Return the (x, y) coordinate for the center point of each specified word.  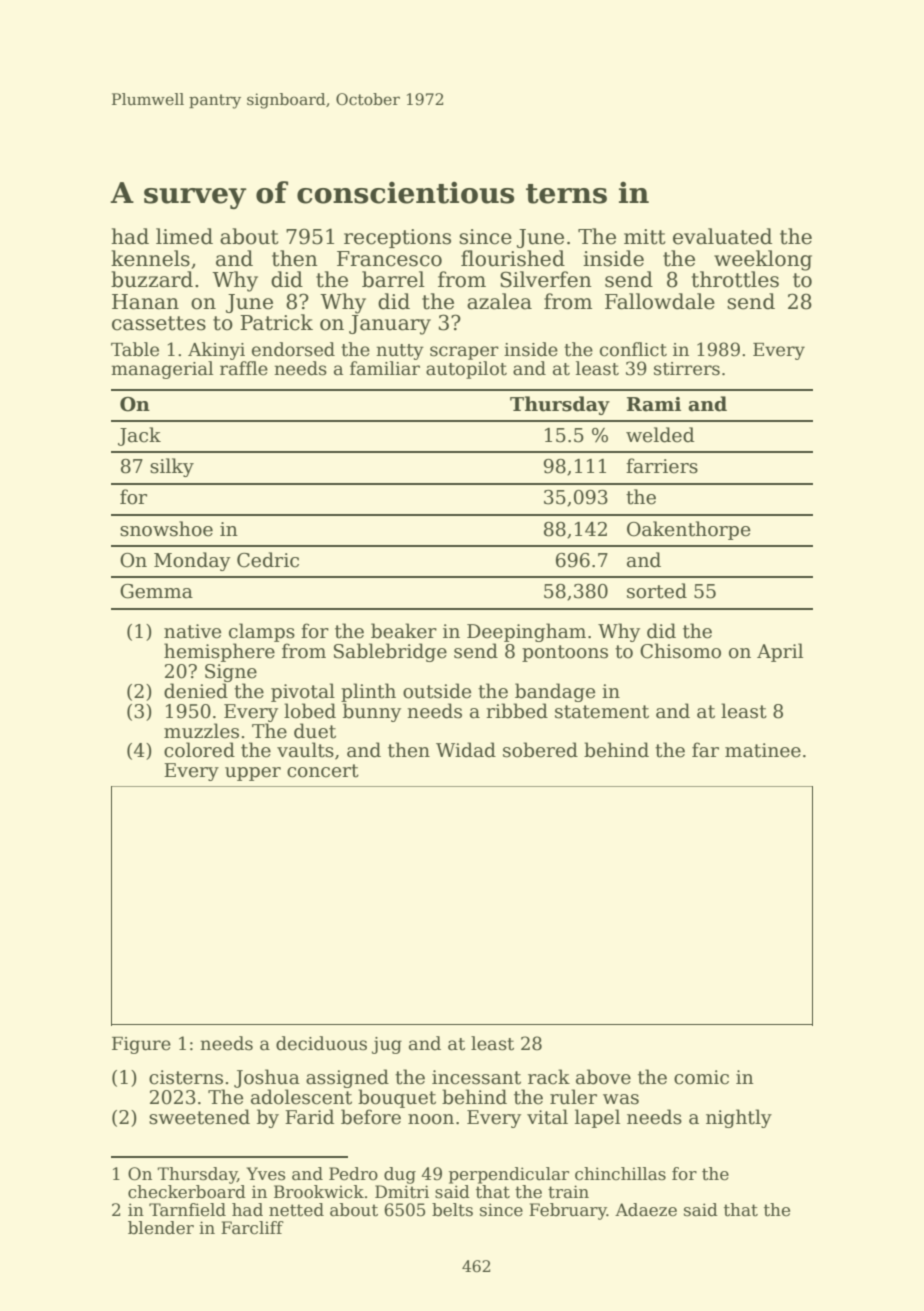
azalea (499, 301)
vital (547, 1117)
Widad (466, 750)
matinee (763, 750)
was (621, 1099)
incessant (476, 1077)
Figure (141, 1045)
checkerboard (187, 1192)
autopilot (466, 370)
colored (199, 750)
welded (660, 435)
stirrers (687, 369)
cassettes (159, 323)
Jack (139, 436)
